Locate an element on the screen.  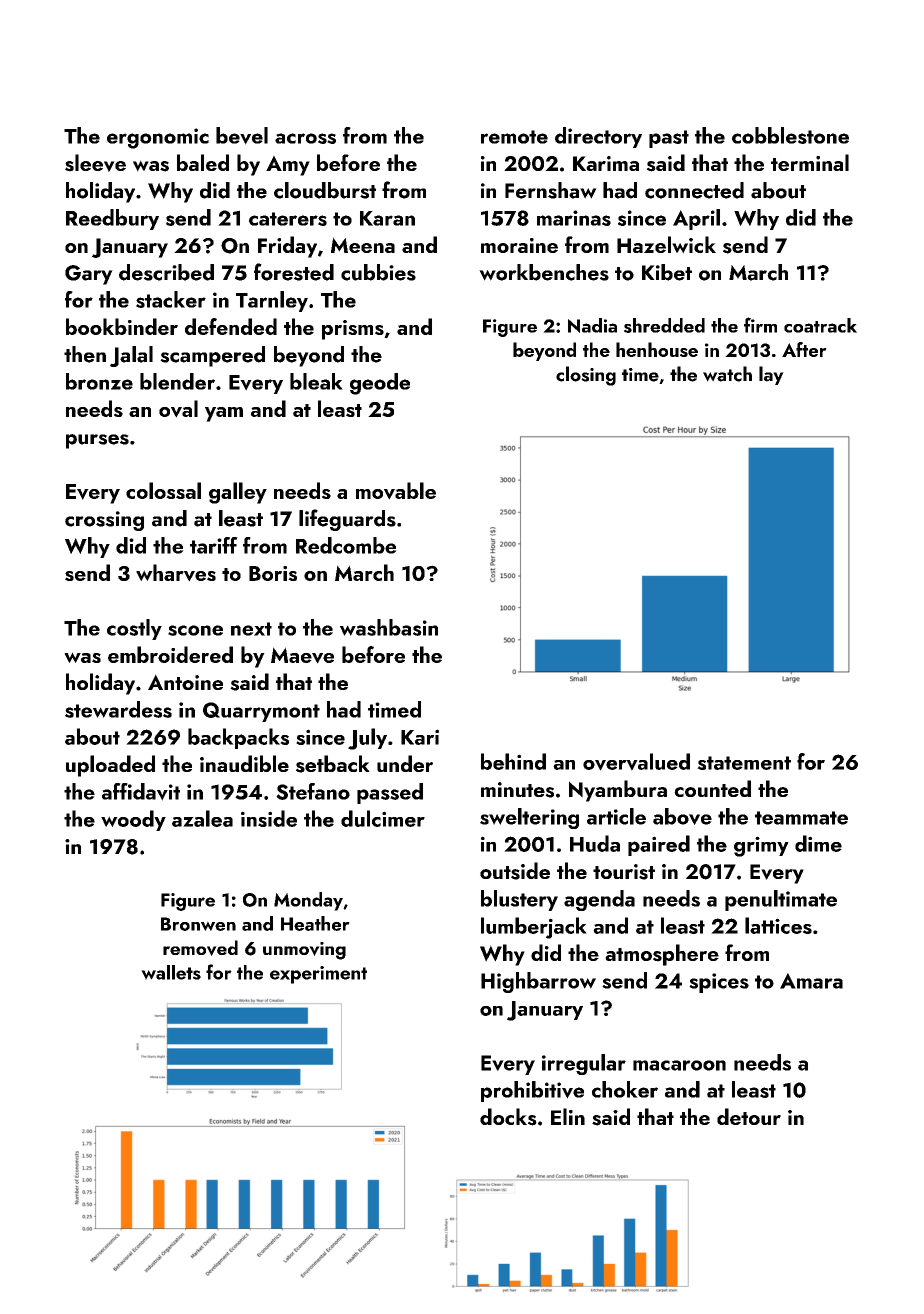
Reedbury is located at coordinates (112, 219).
